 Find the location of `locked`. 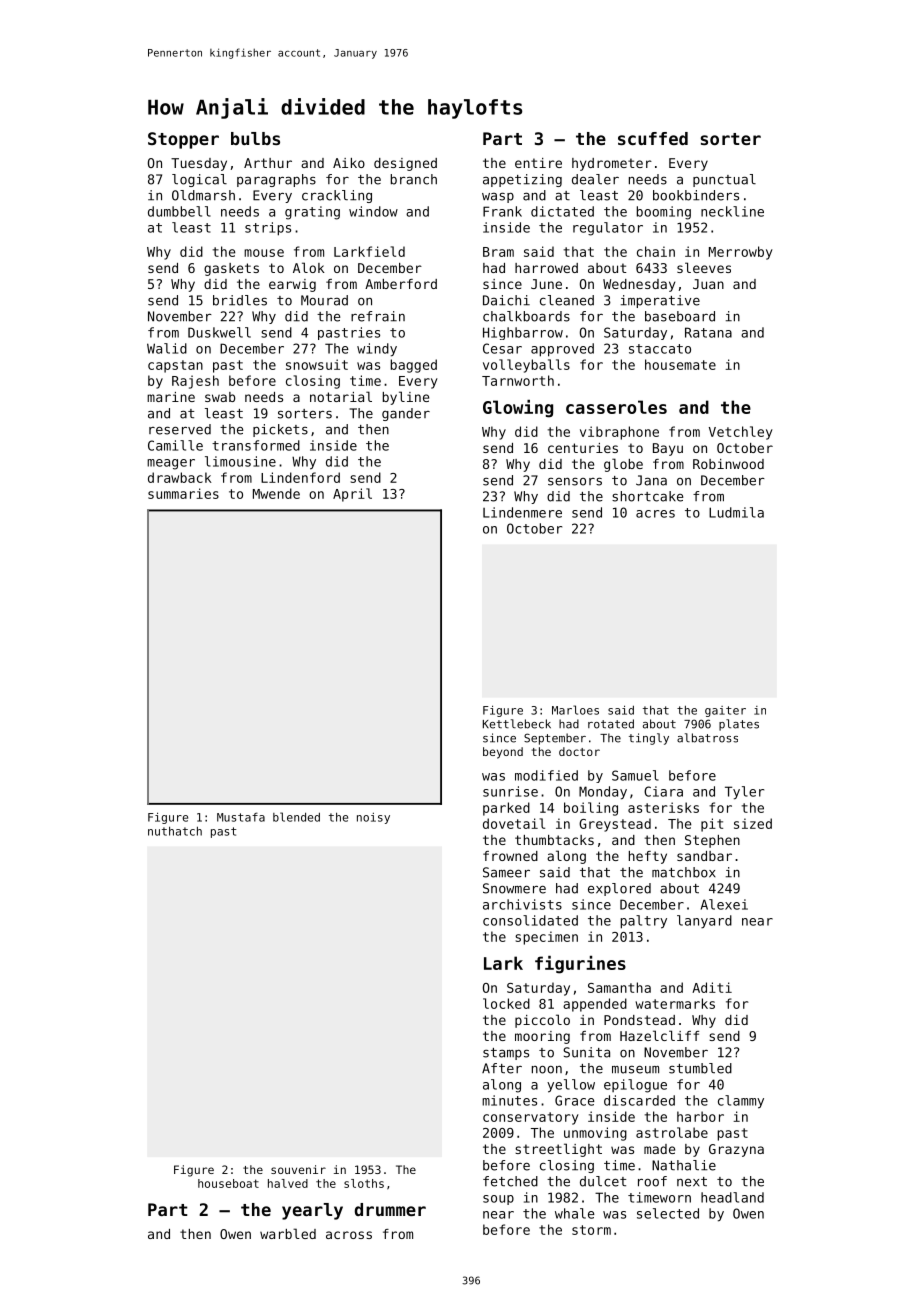

locked is located at coordinates (506, 1003).
